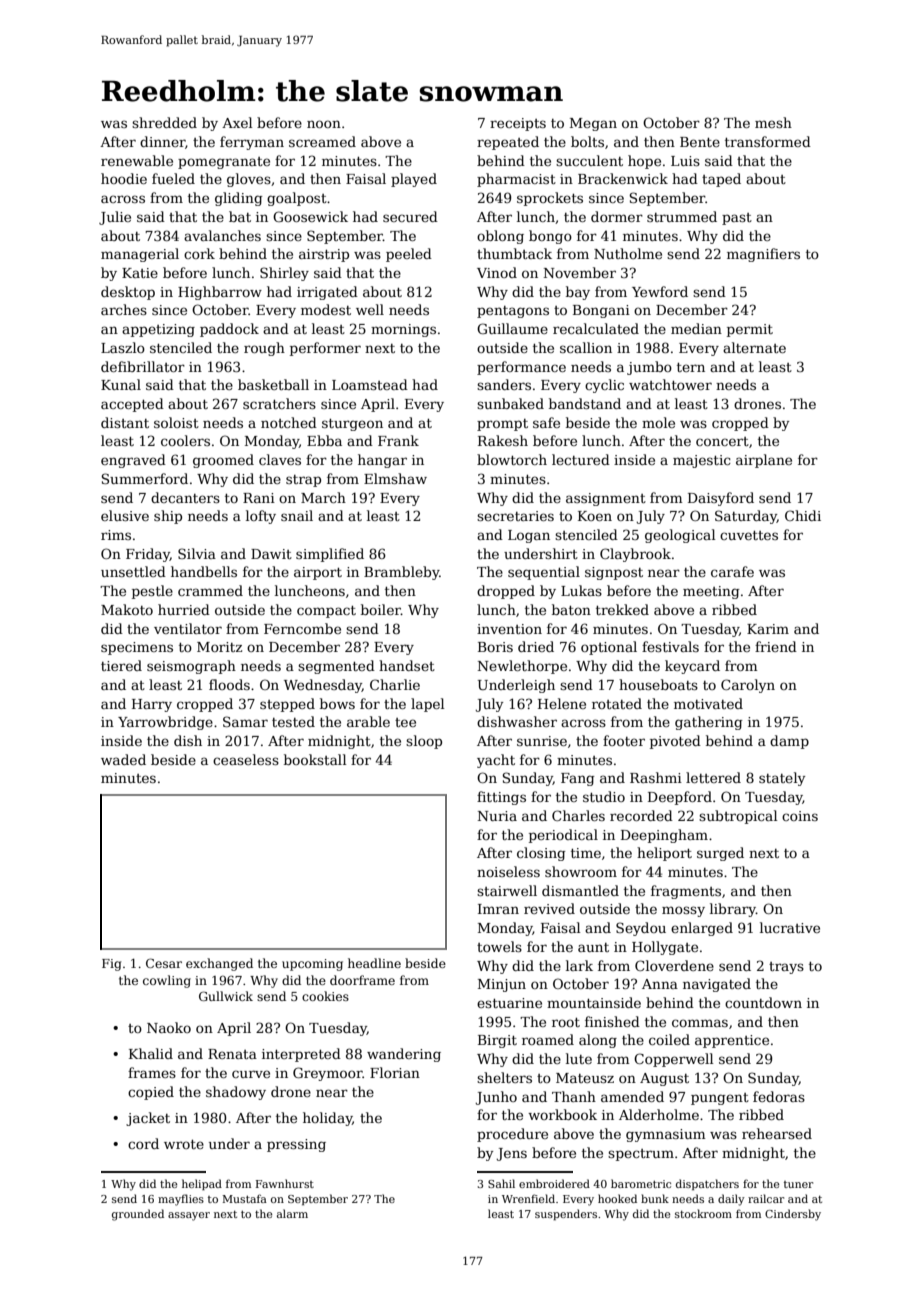 This page has width=924, height=1311. I want to click on gliding, so click(239, 199).
